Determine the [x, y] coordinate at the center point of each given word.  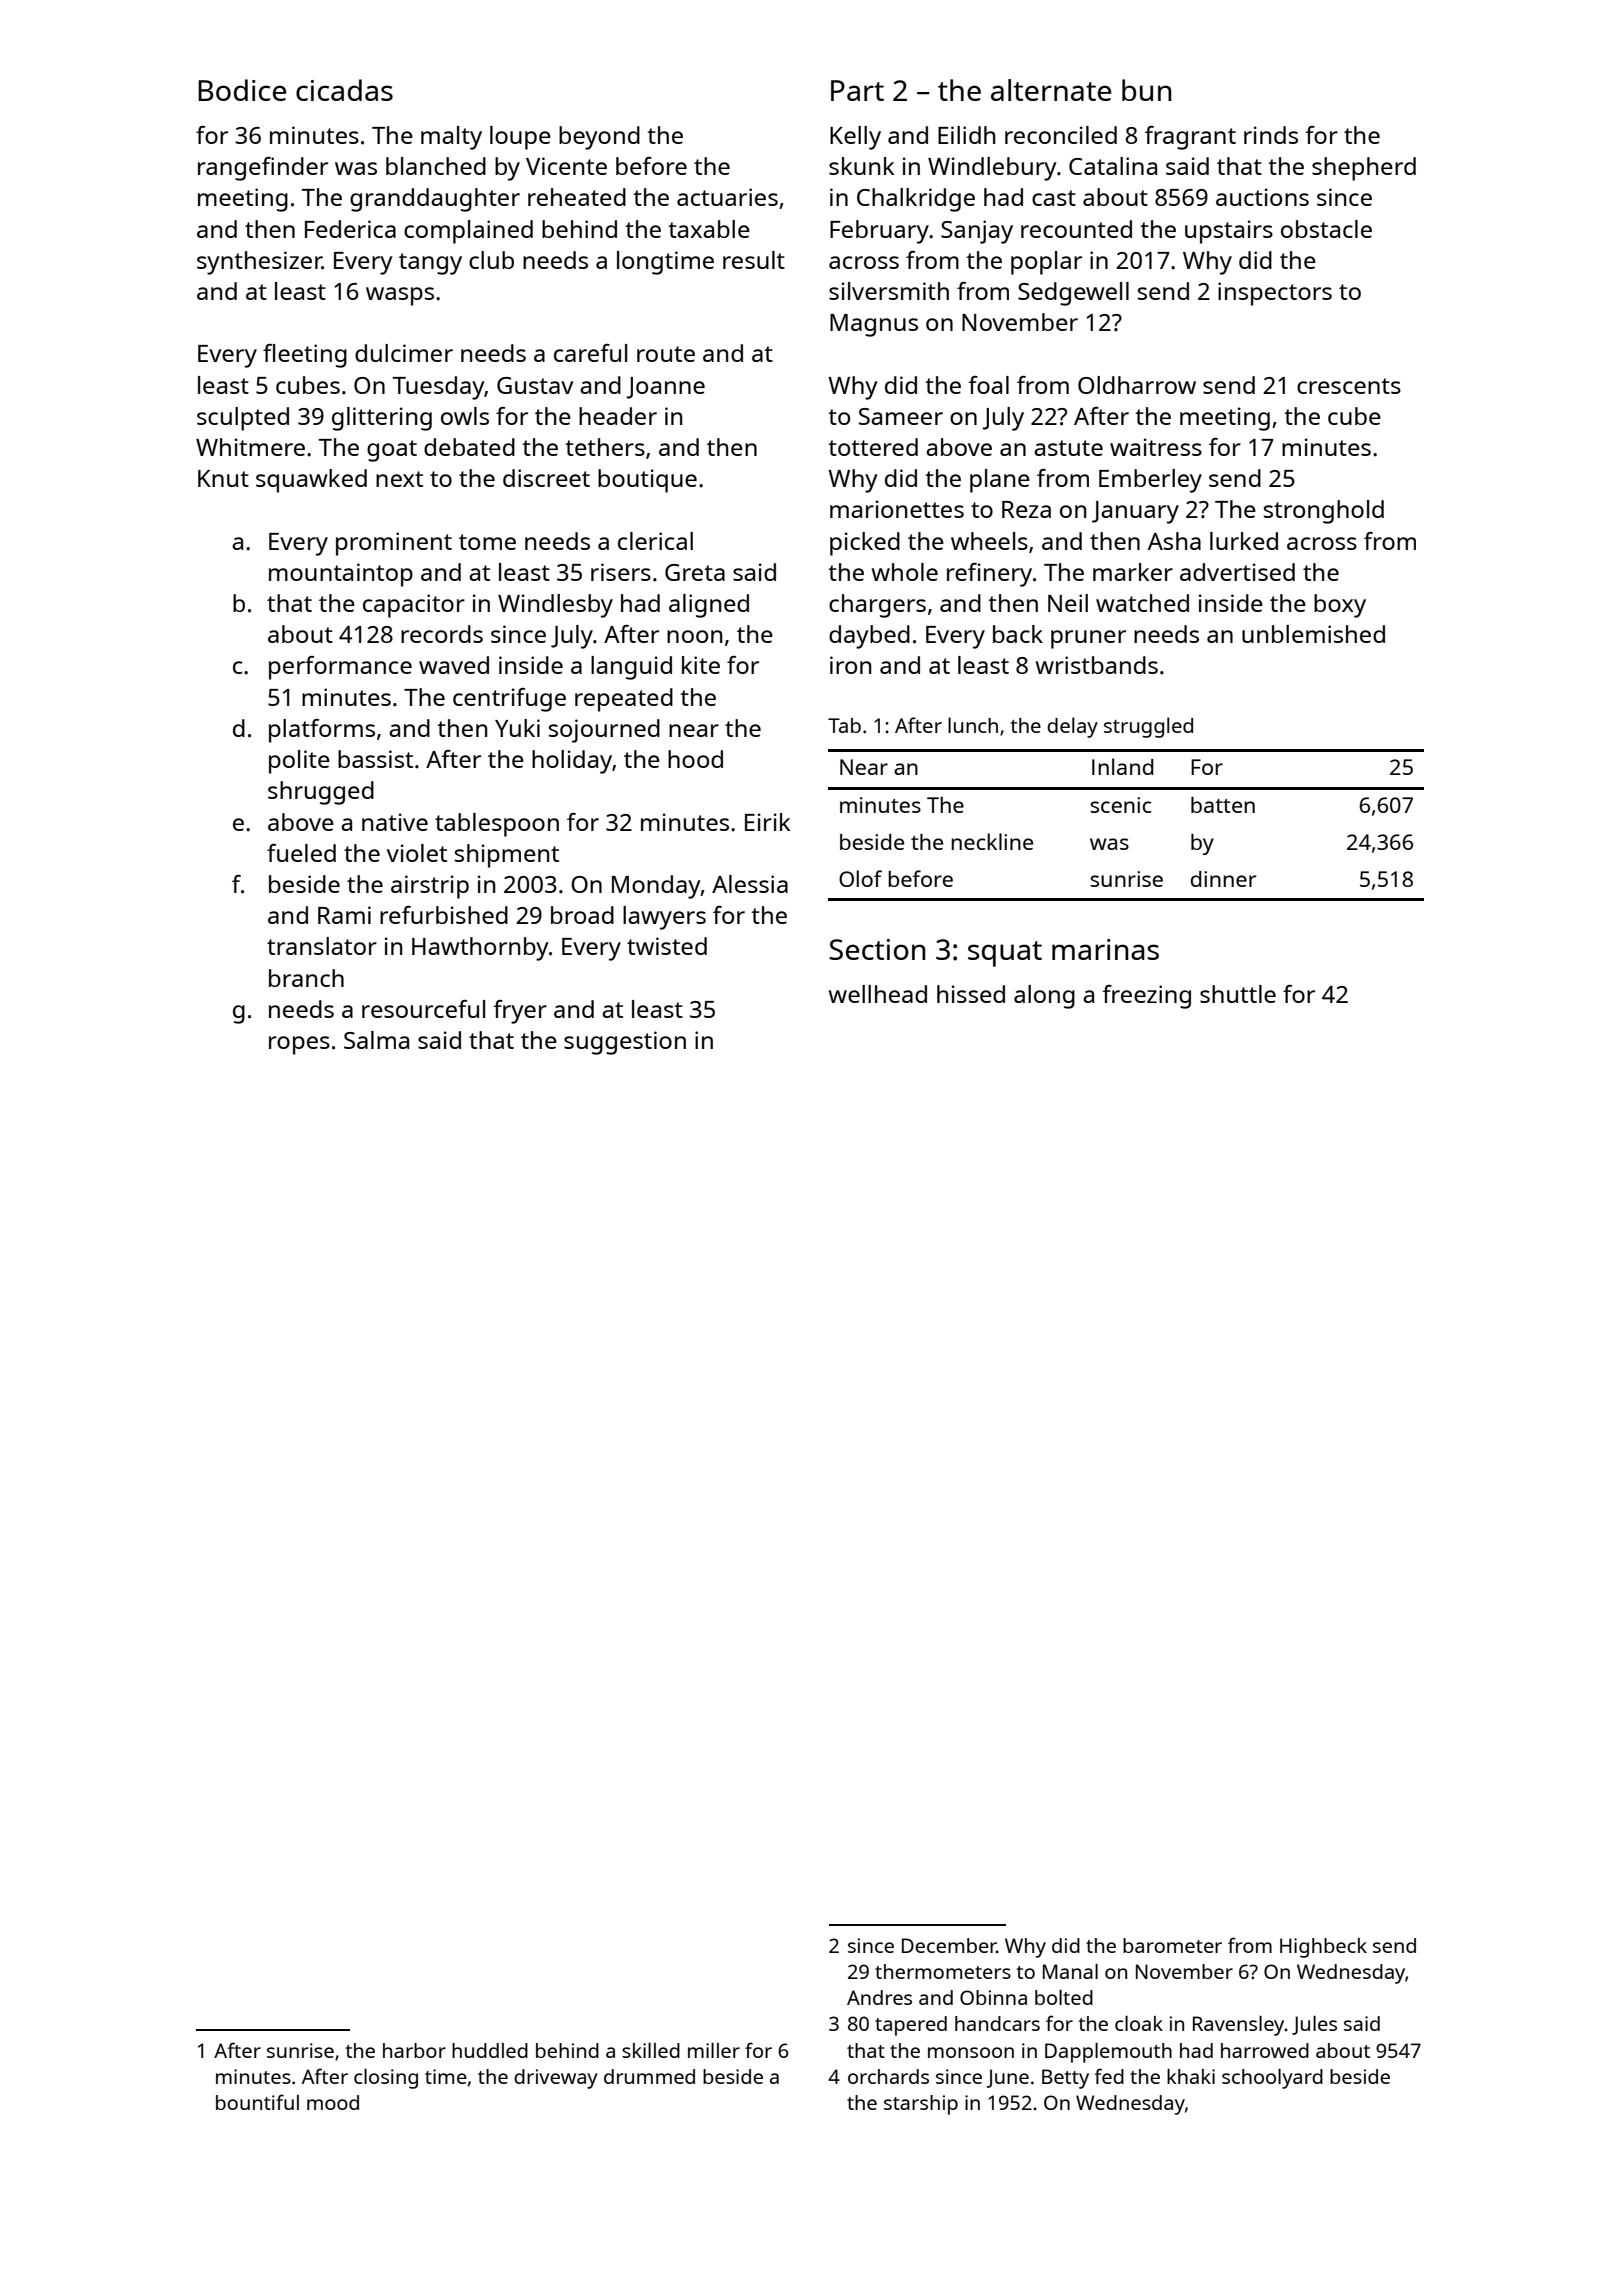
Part [857, 90]
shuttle [1238, 994]
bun [1147, 90]
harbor [414, 2050]
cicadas [344, 90]
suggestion [625, 1043]
